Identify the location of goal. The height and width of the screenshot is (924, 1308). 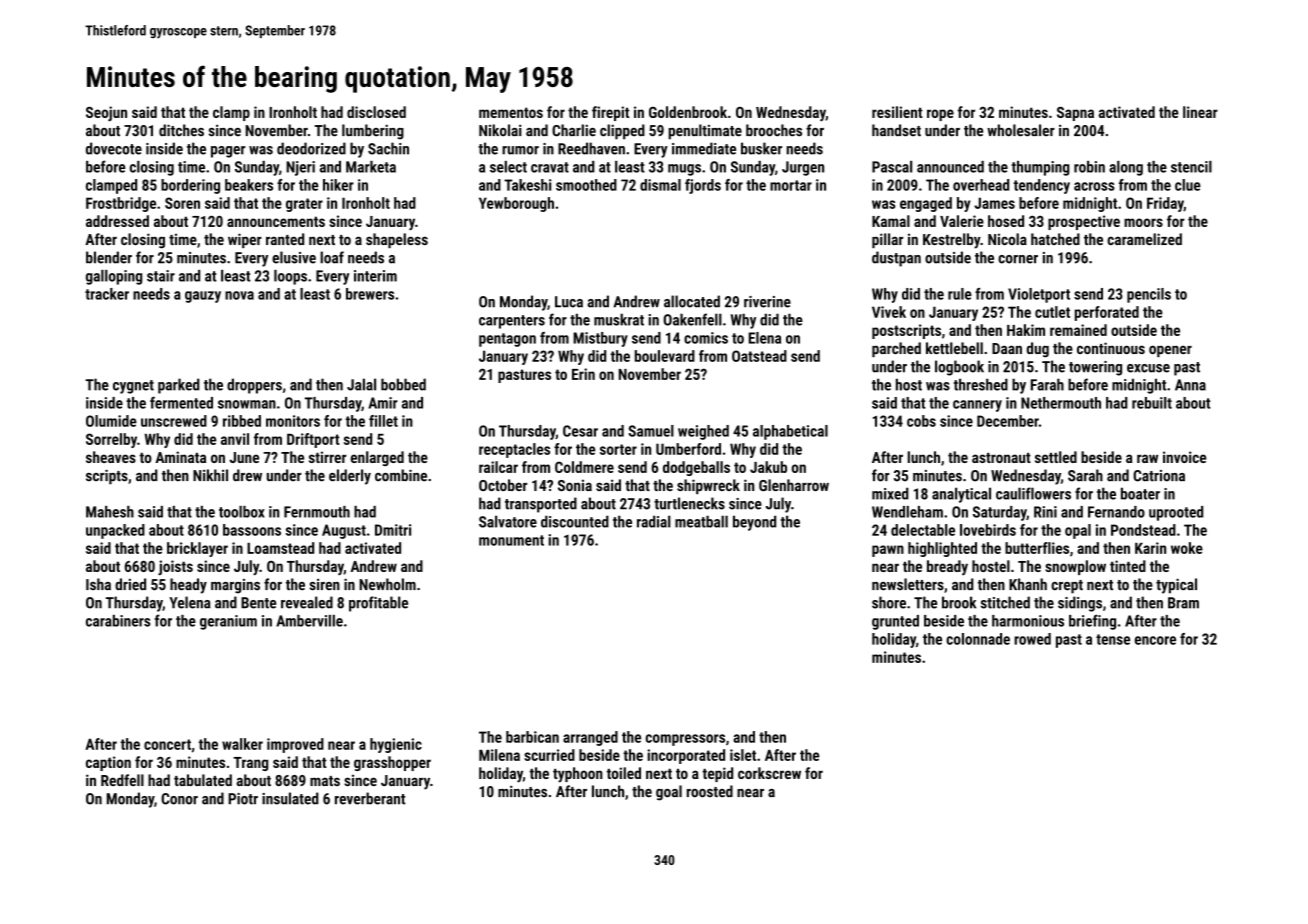
(669, 793).
